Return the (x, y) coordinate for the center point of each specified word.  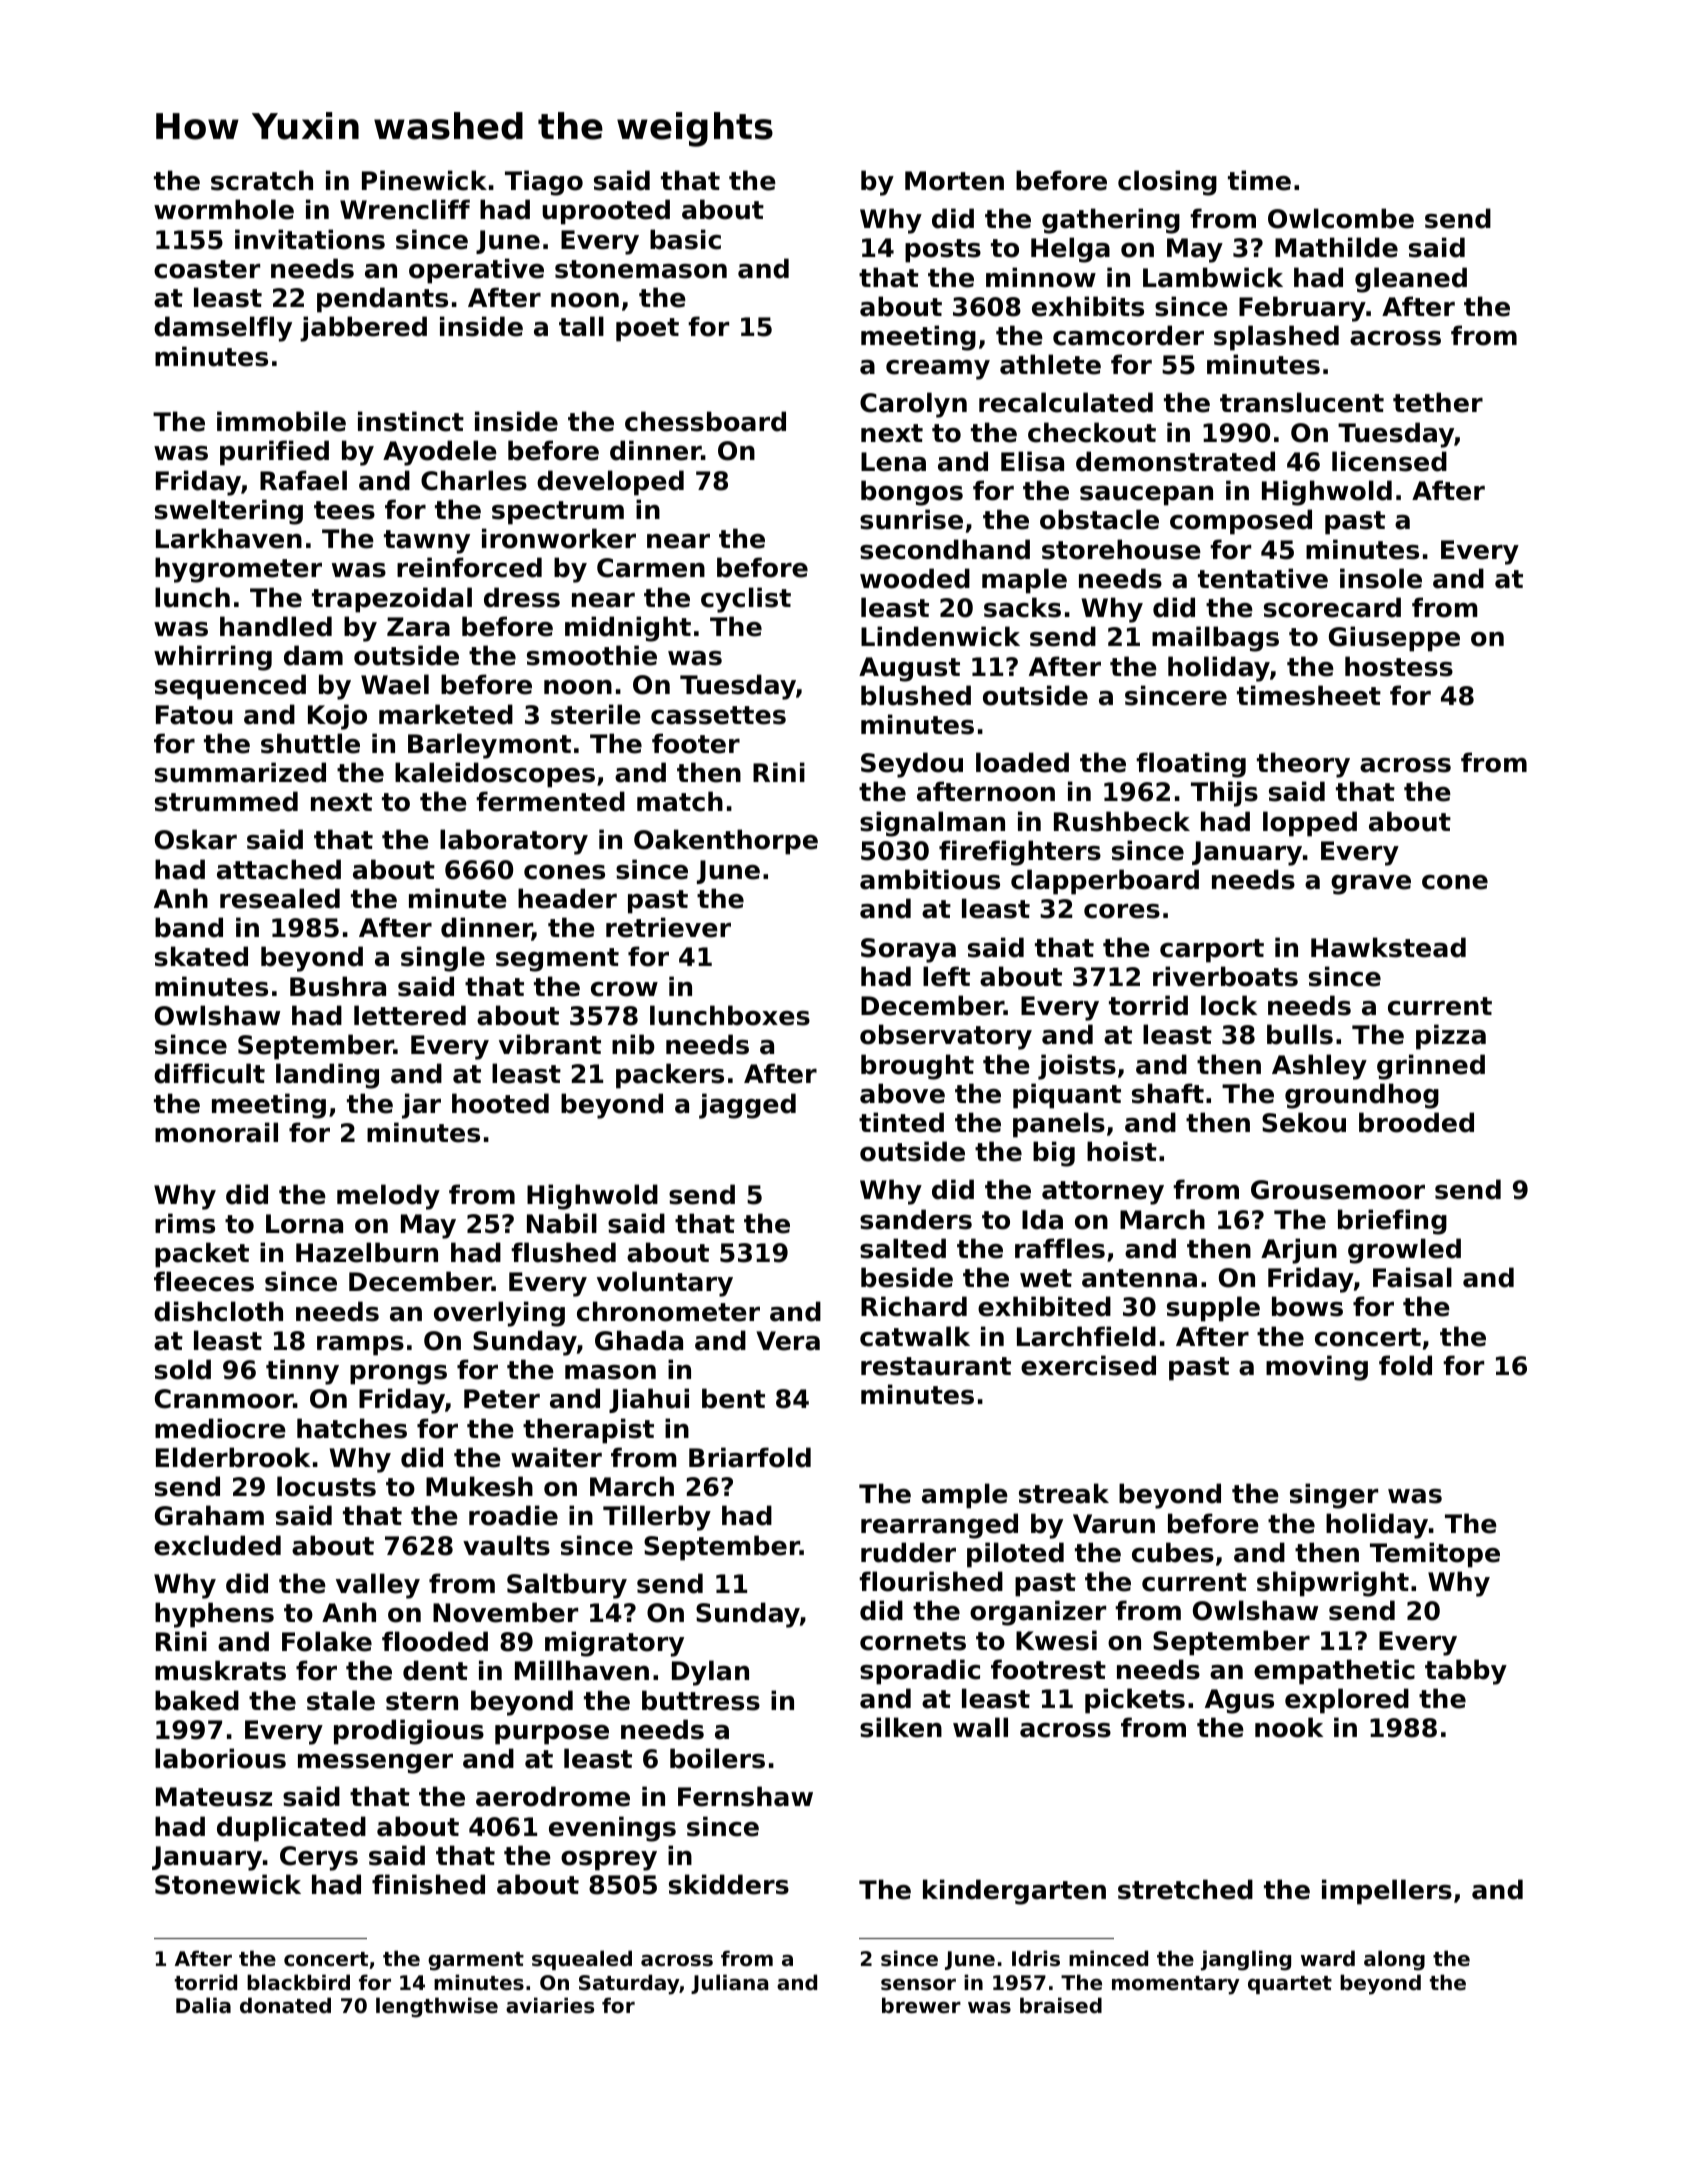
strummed (226, 801)
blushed (916, 695)
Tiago (544, 183)
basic (685, 239)
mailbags (1215, 639)
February (1302, 309)
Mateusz (214, 1797)
